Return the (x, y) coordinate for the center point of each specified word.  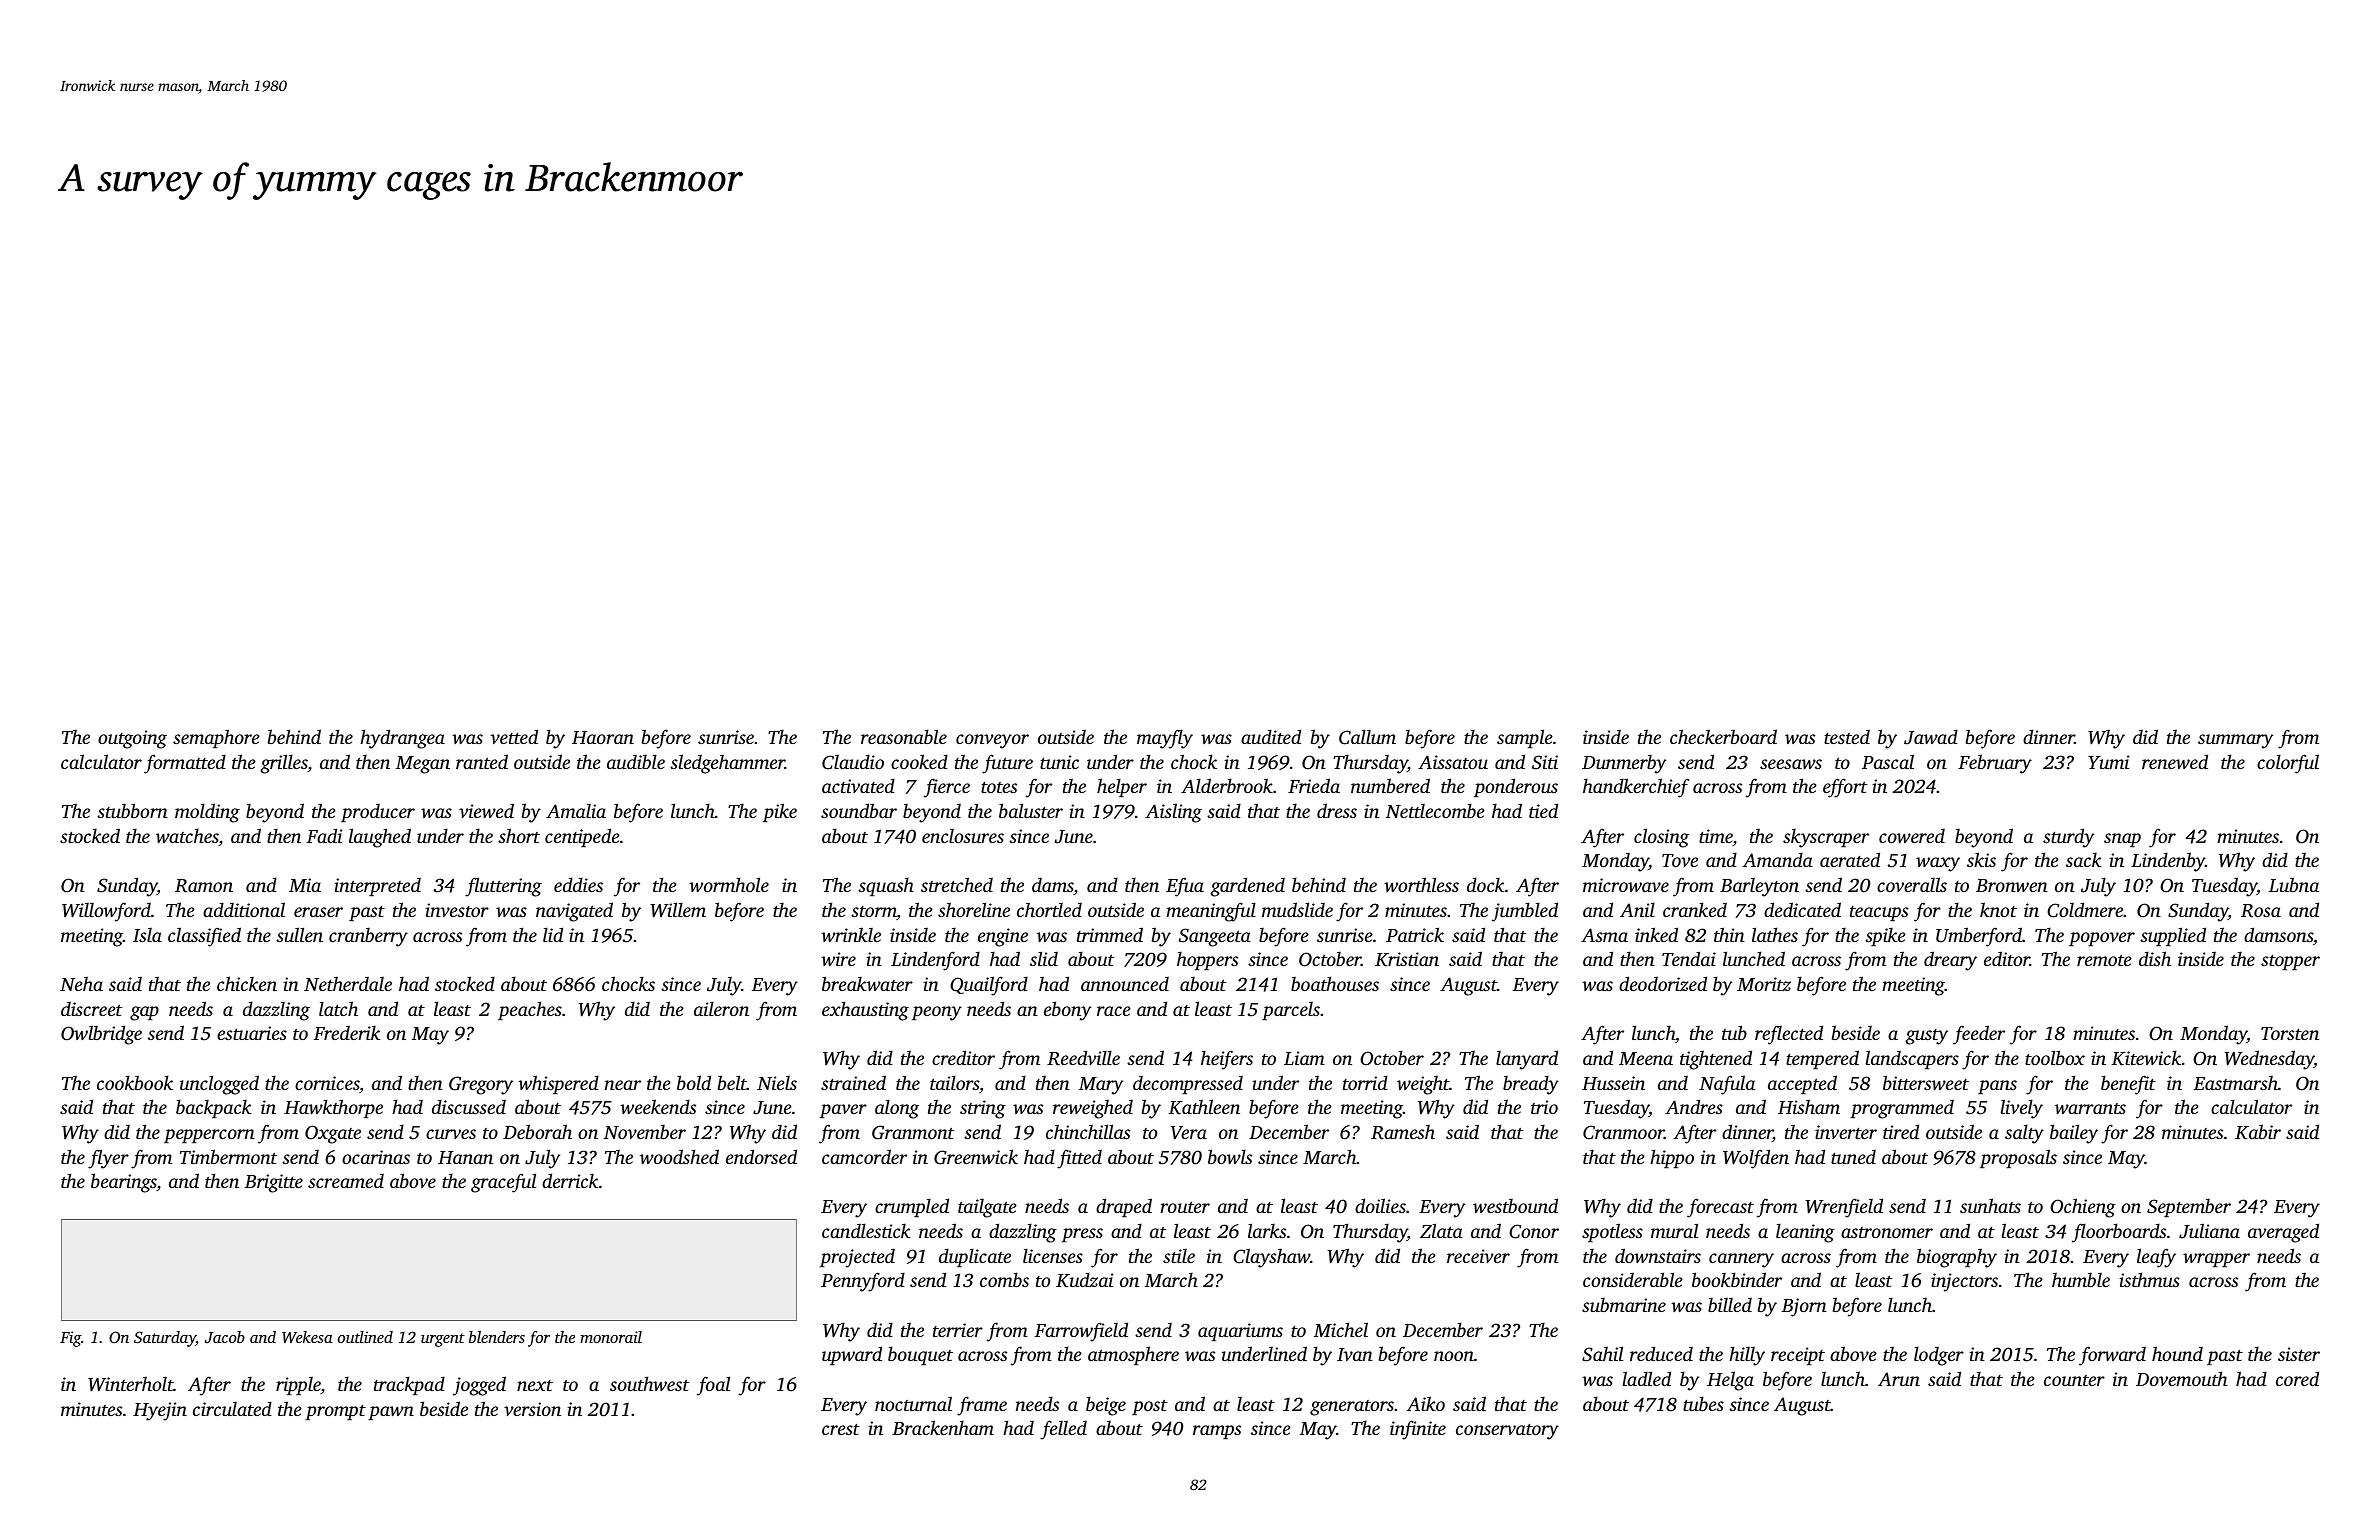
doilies (1380, 1205)
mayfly (1165, 739)
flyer (108, 1159)
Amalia (576, 811)
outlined (365, 1337)
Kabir (2258, 1132)
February (1995, 764)
